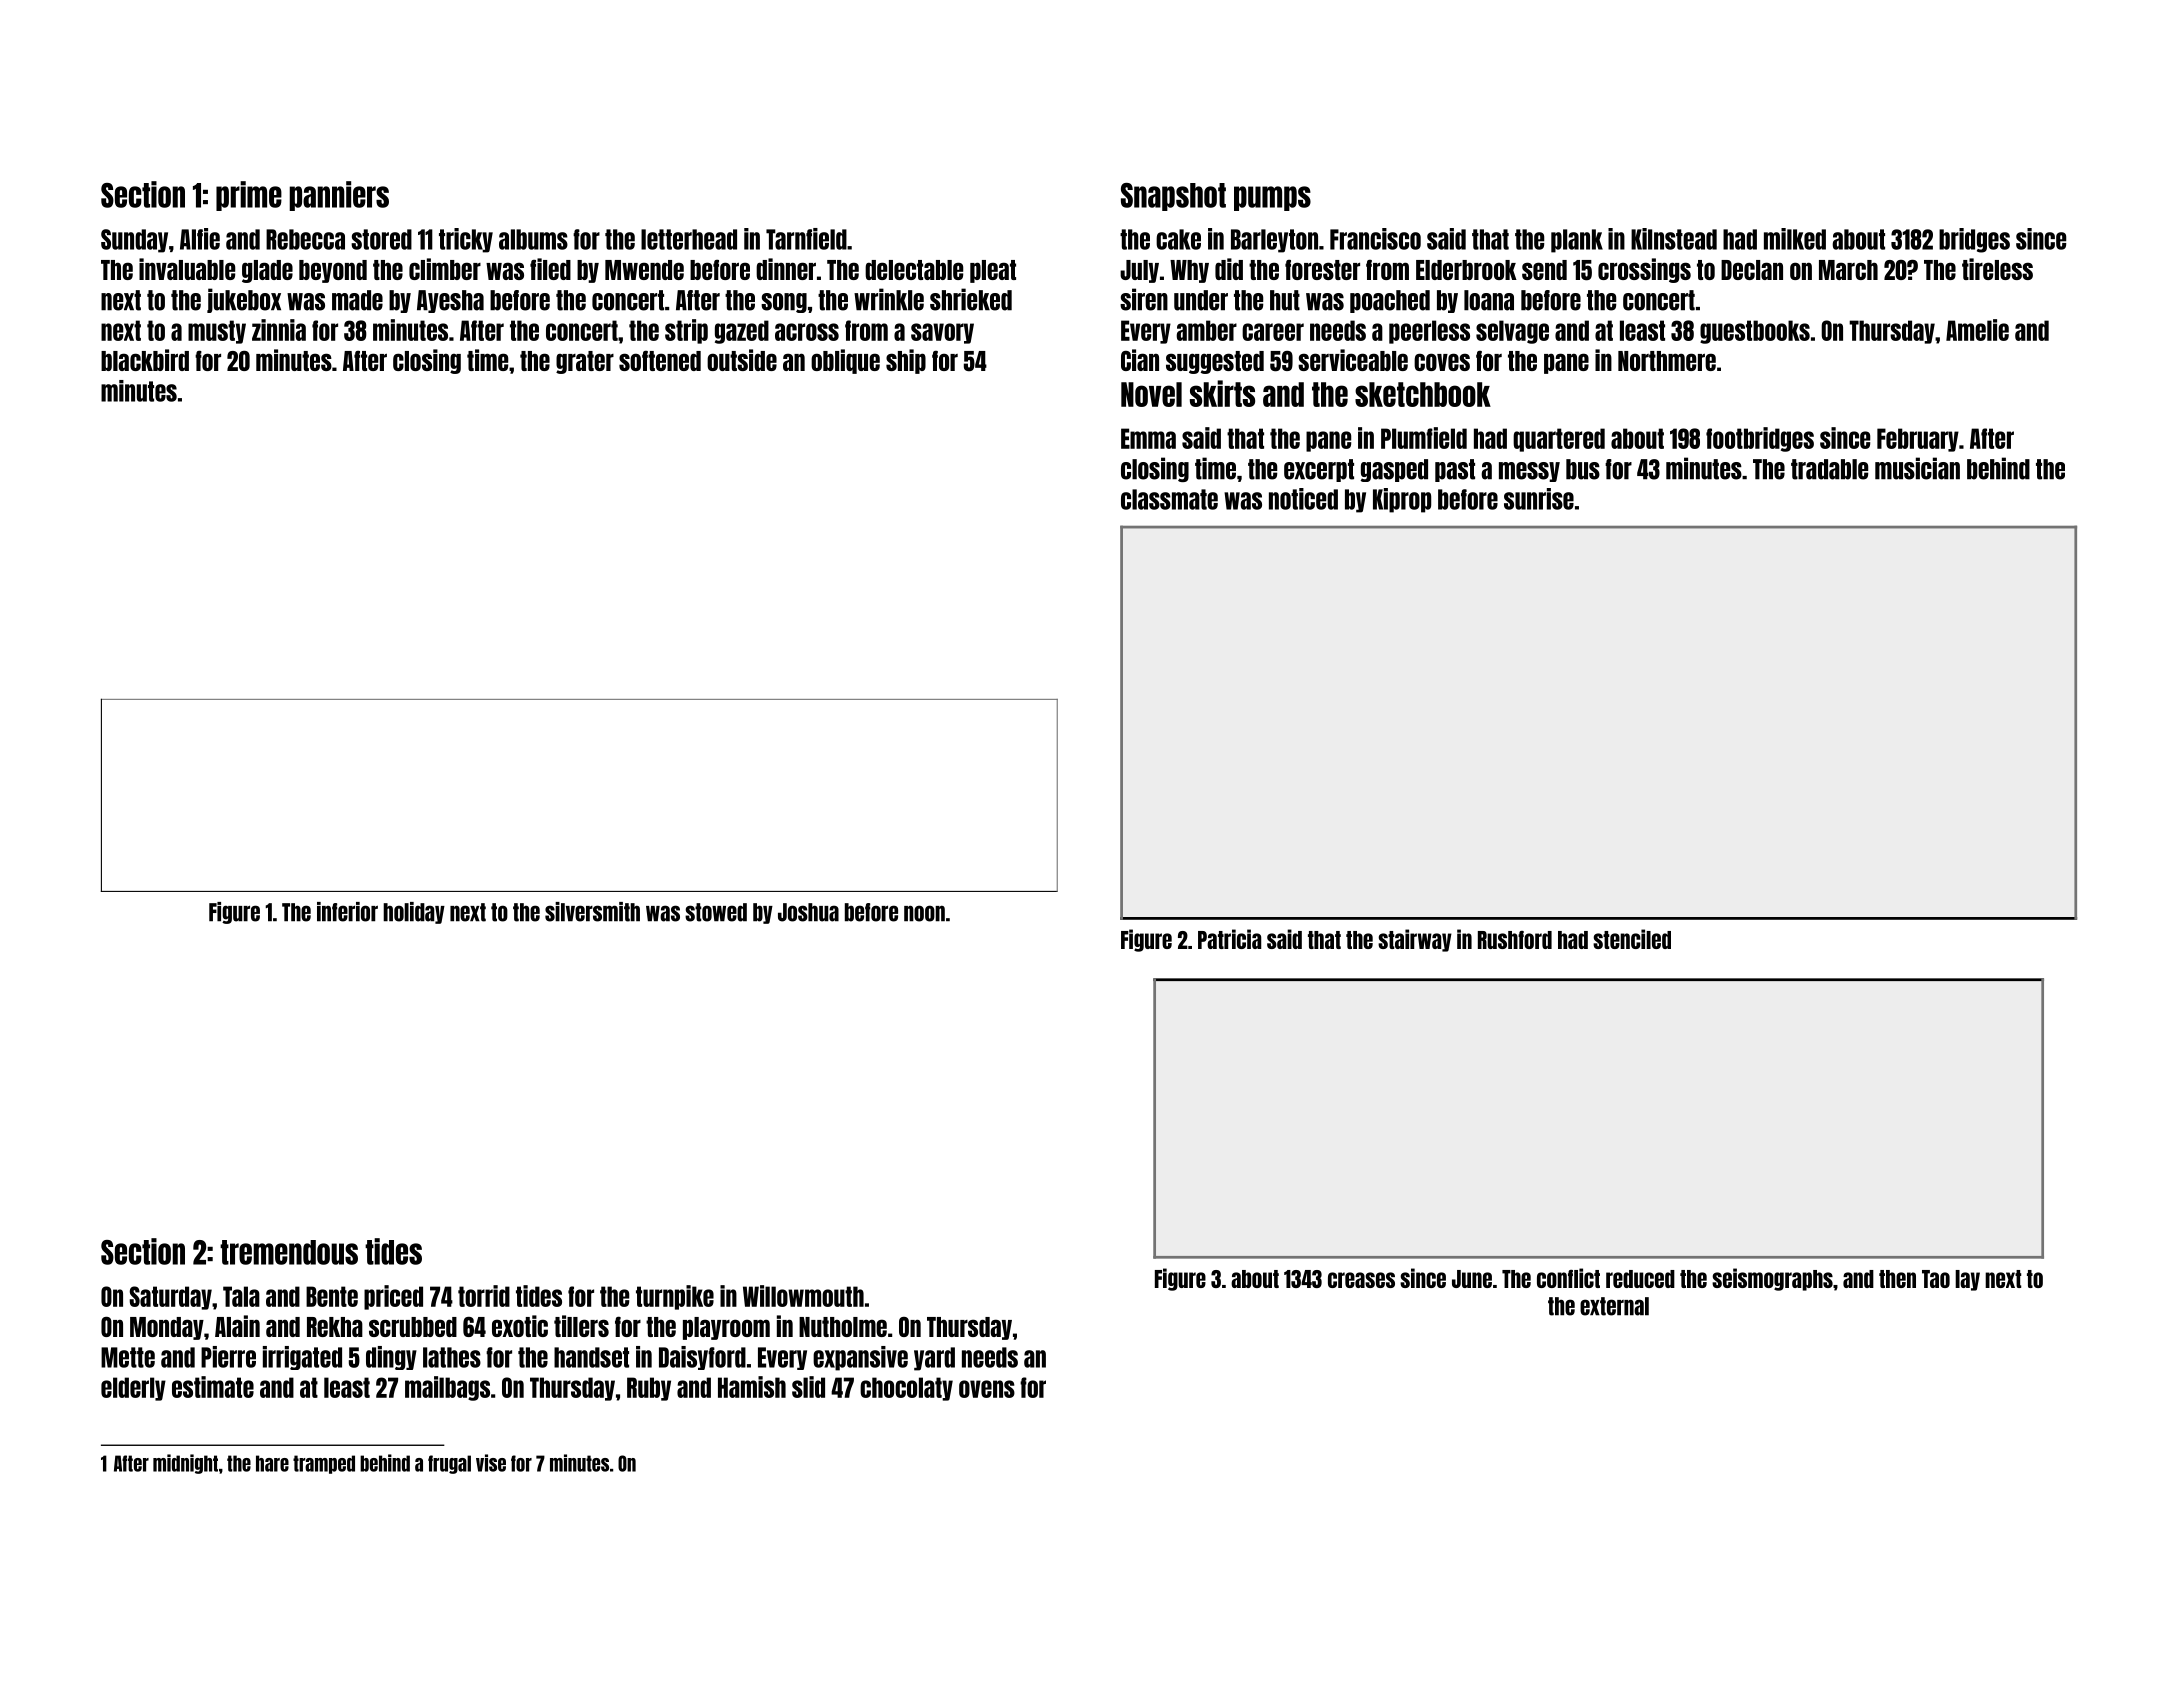  What do you see at coordinates (1472, 1279) in the screenshot?
I see `June` at bounding box center [1472, 1279].
